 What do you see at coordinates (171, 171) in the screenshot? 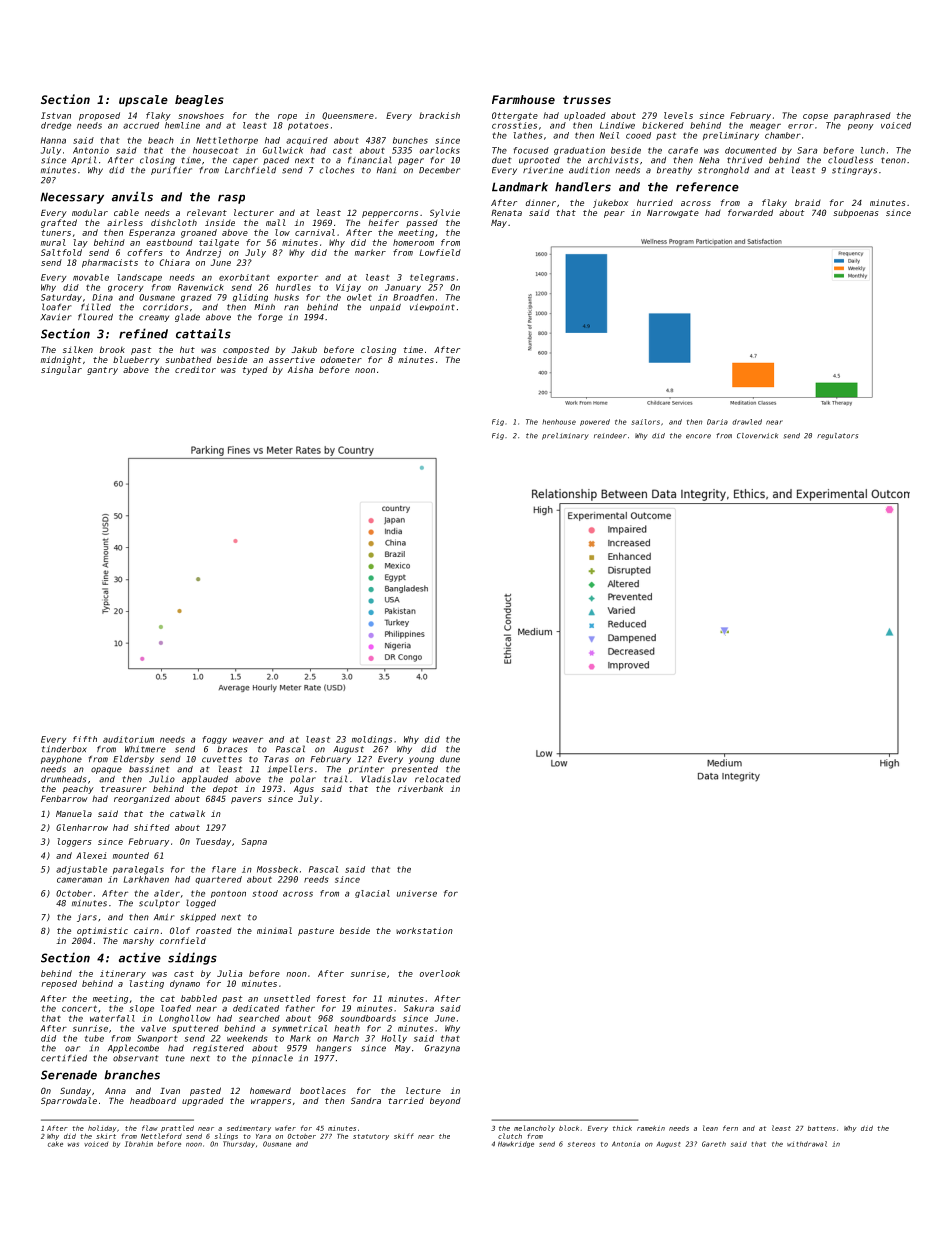
I see `purifier` at bounding box center [171, 171].
